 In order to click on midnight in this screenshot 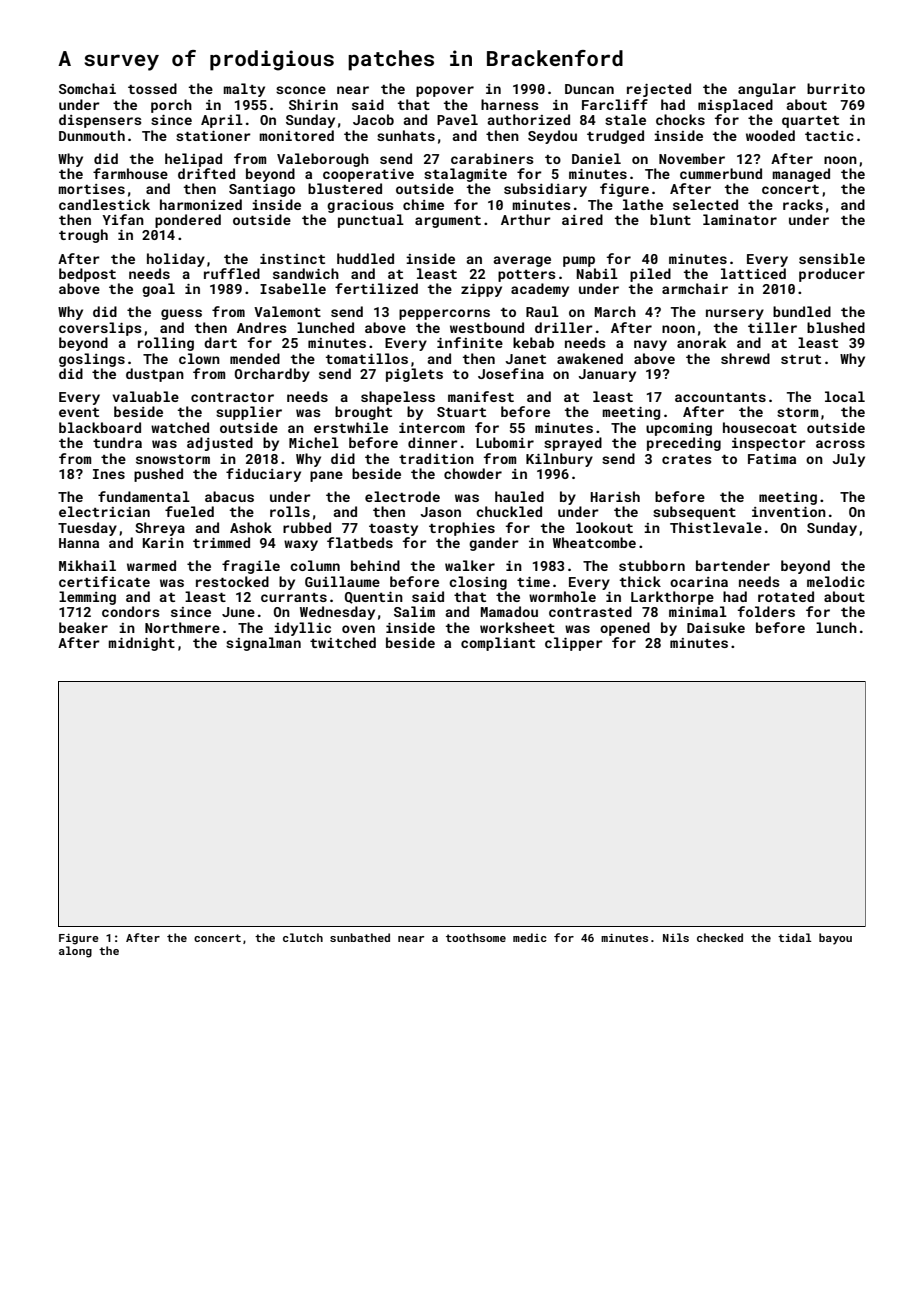, I will do `click(141, 644)`.
